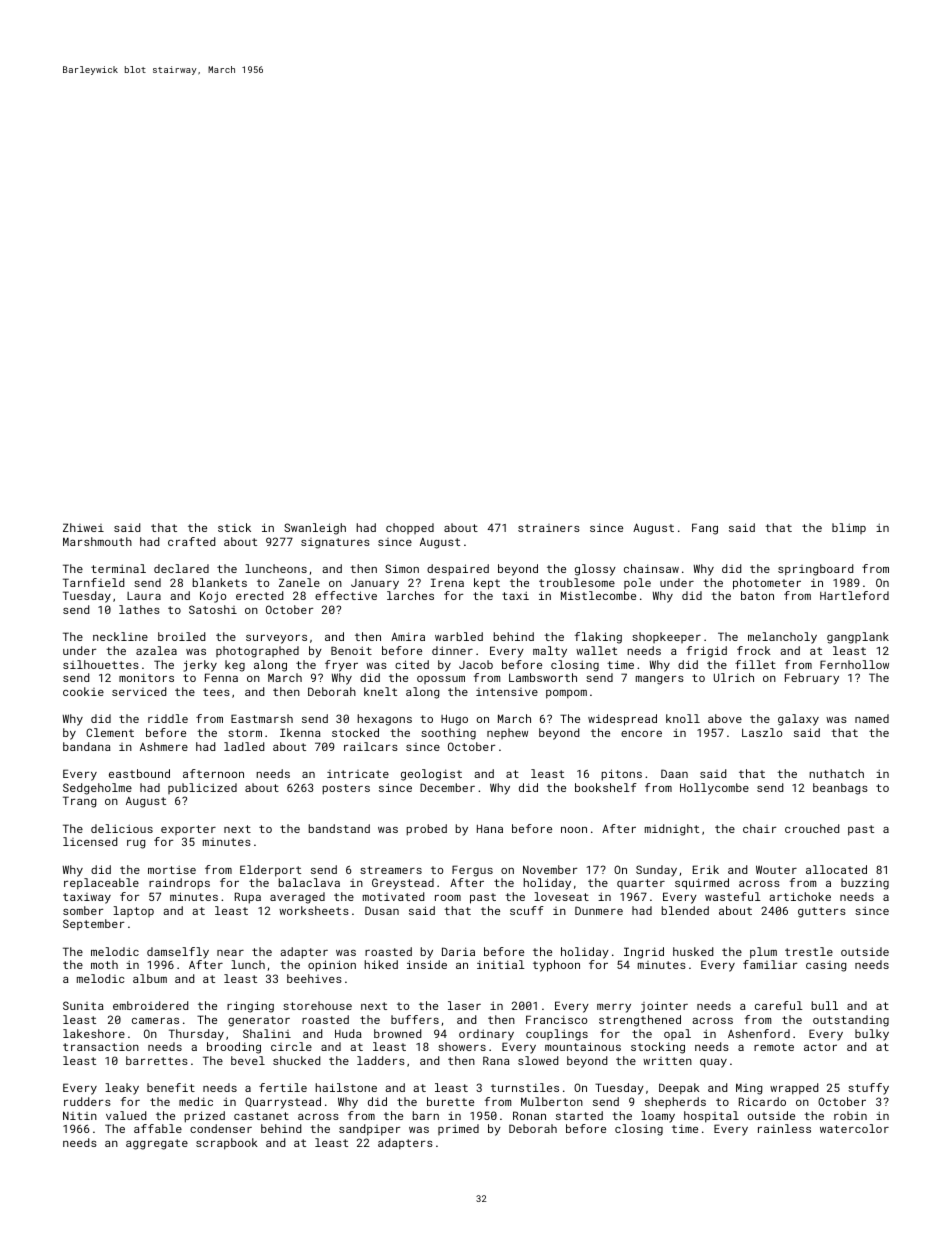  Describe the element at coordinates (234, 527) in the screenshot. I see `stick` at that location.
